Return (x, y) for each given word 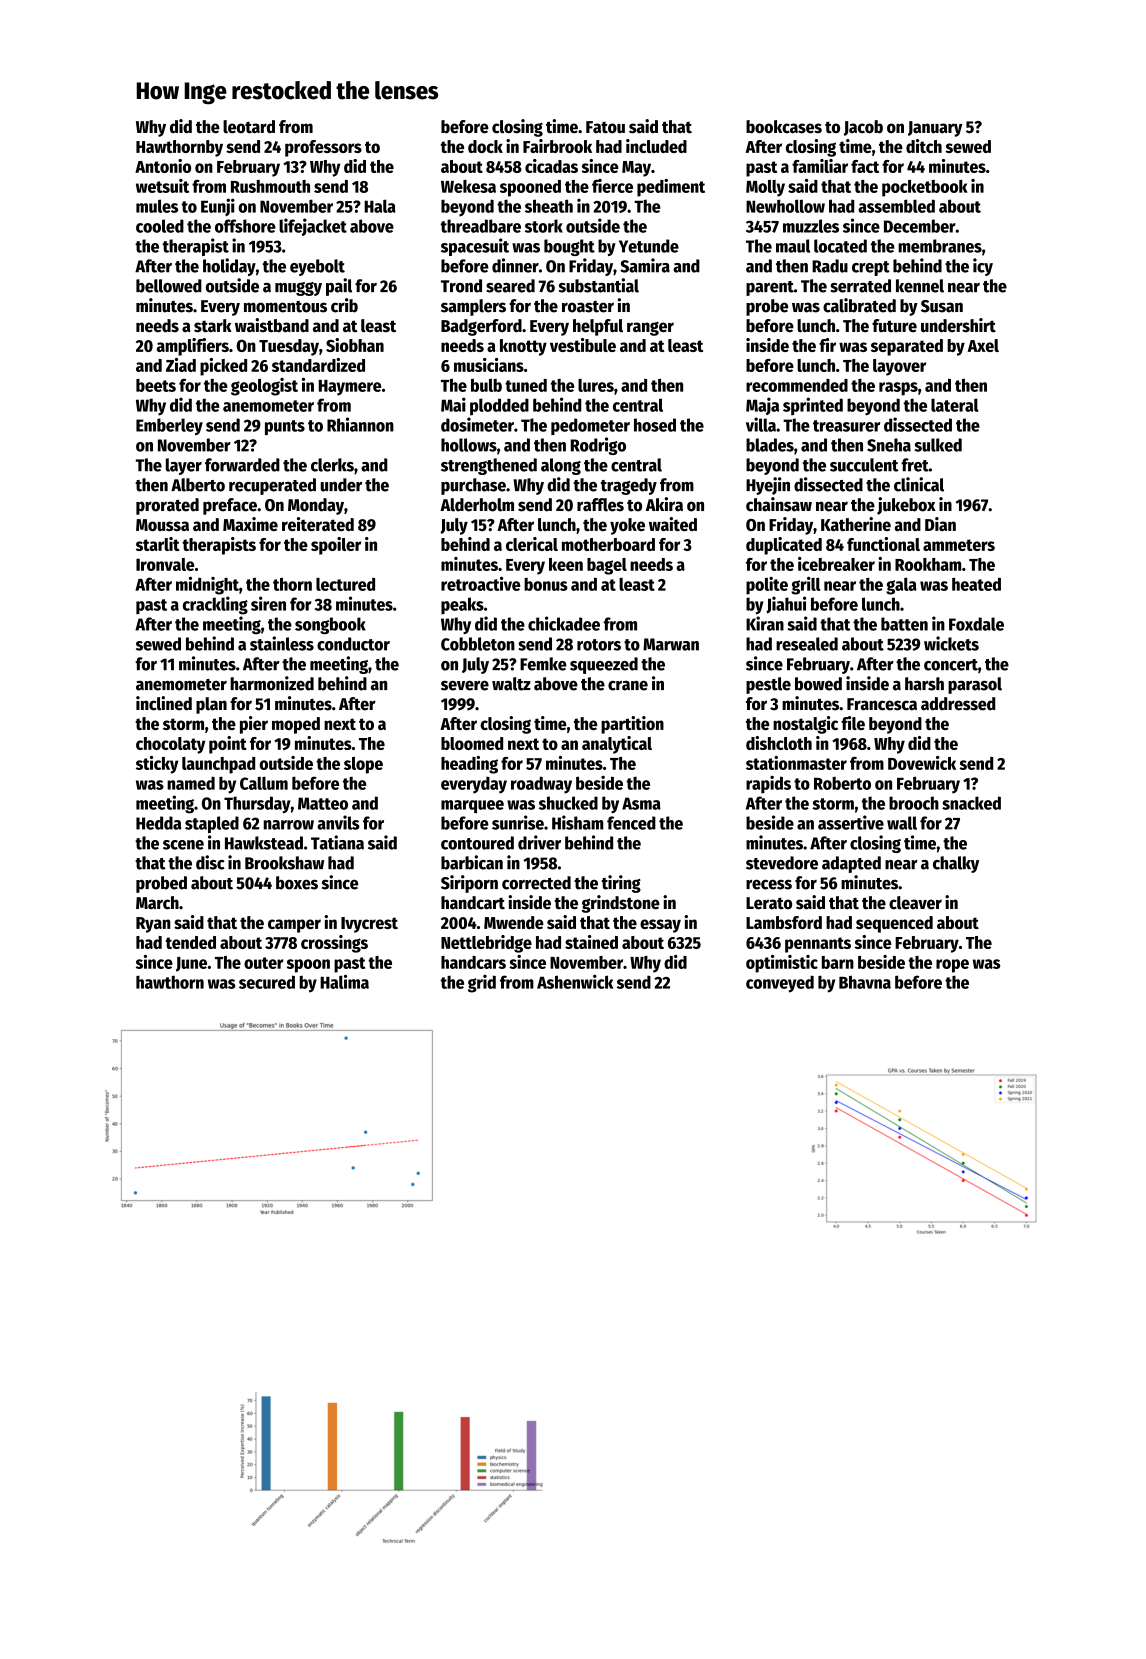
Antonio (163, 166)
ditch (924, 146)
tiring (621, 884)
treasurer (847, 426)
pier (254, 725)
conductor (353, 644)
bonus (546, 584)
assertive (851, 822)
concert (951, 665)
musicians (489, 365)
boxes (297, 883)
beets (156, 385)
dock (485, 146)
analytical (617, 745)
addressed (958, 704)
